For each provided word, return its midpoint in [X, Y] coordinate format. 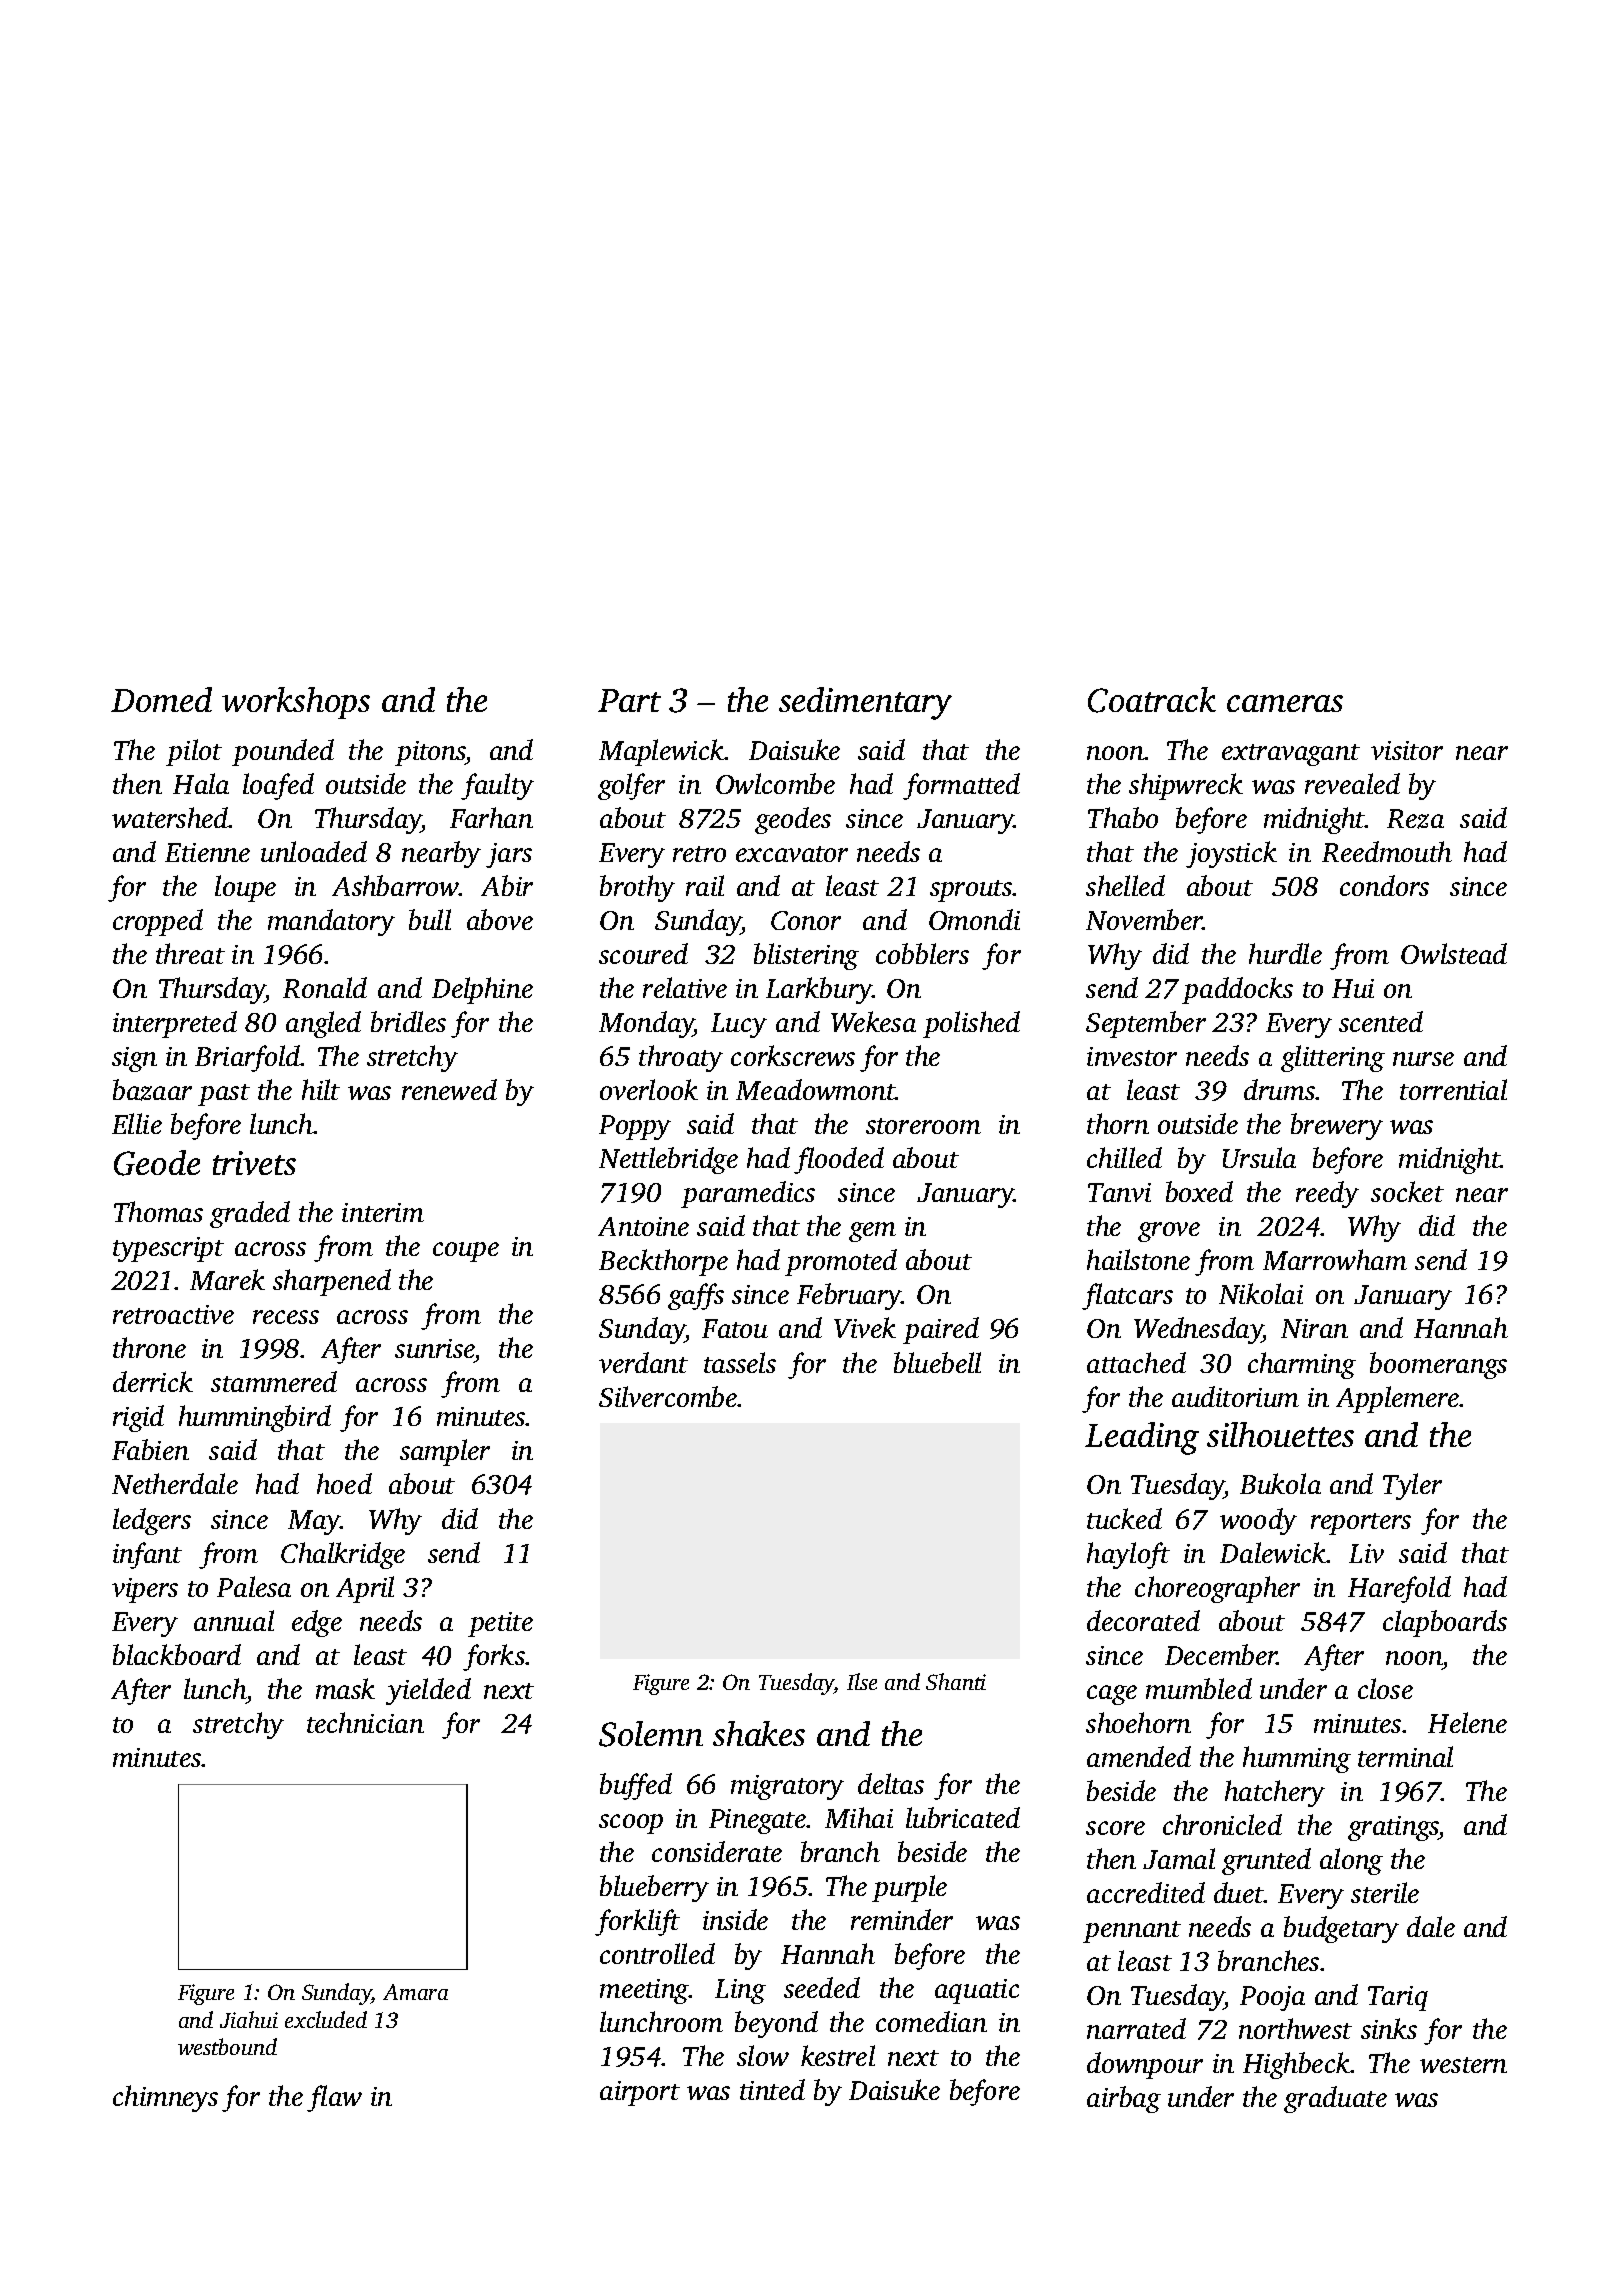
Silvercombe [668, 1396]
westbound [227, 2046]
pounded [283, 752]
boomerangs [1438, 1365]
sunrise [435, 1350]
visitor [1407, 750]
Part [629, 700]
